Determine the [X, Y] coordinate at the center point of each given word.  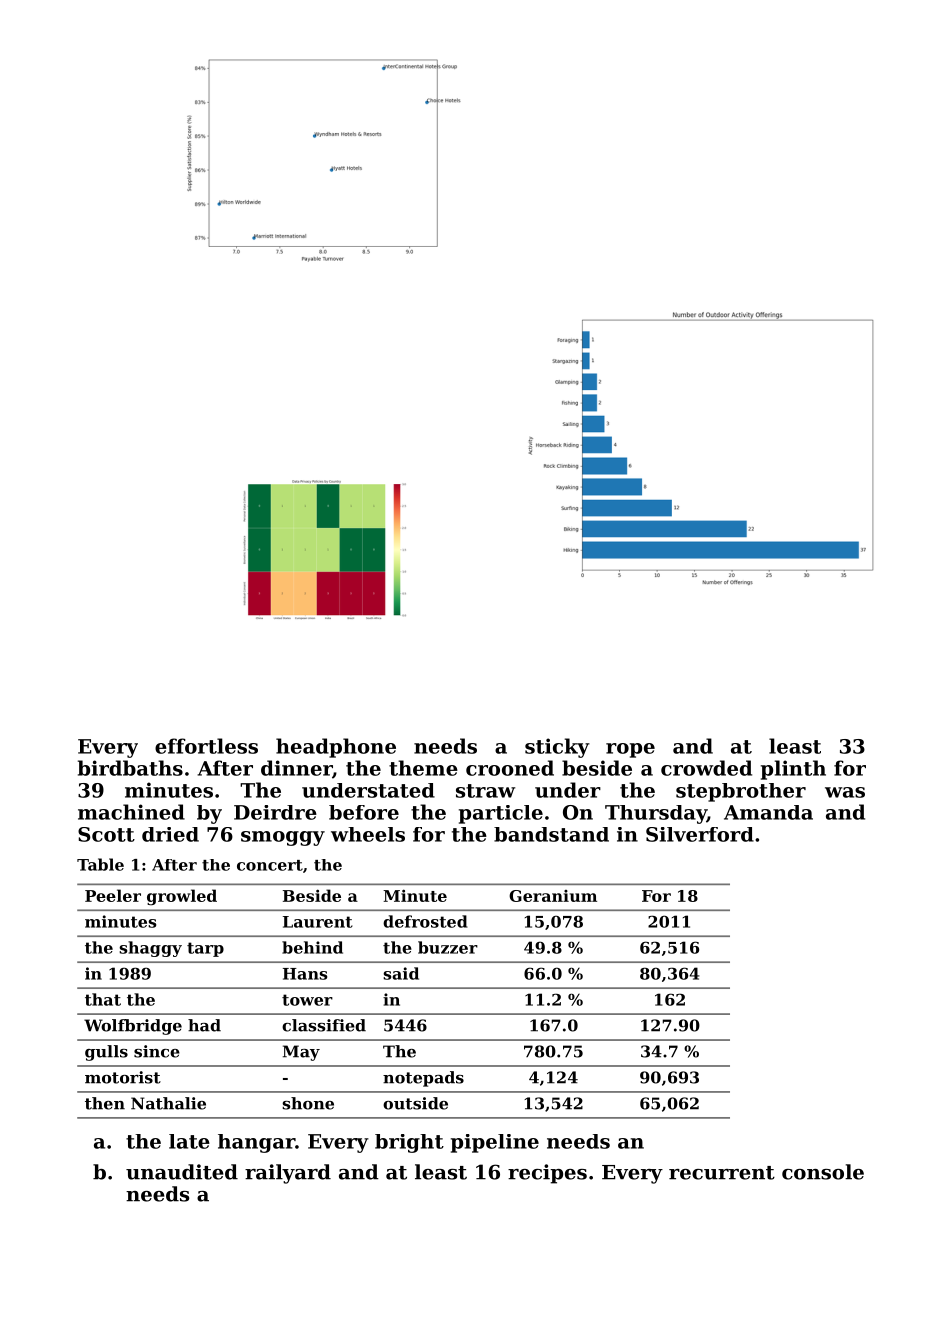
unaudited [182, 1172]
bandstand [551, 834]
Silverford [700, 834]
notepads [423, 1079]
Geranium [553, 896]
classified [324, 1025]
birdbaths [130, 768]
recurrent [722, 1173]
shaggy [150, 949]
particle [501, 814]
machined [131, 812]
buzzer [448, 947]
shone [308, 1103]
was [845, 792]
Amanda [768, 812]
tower [307, 1000]
